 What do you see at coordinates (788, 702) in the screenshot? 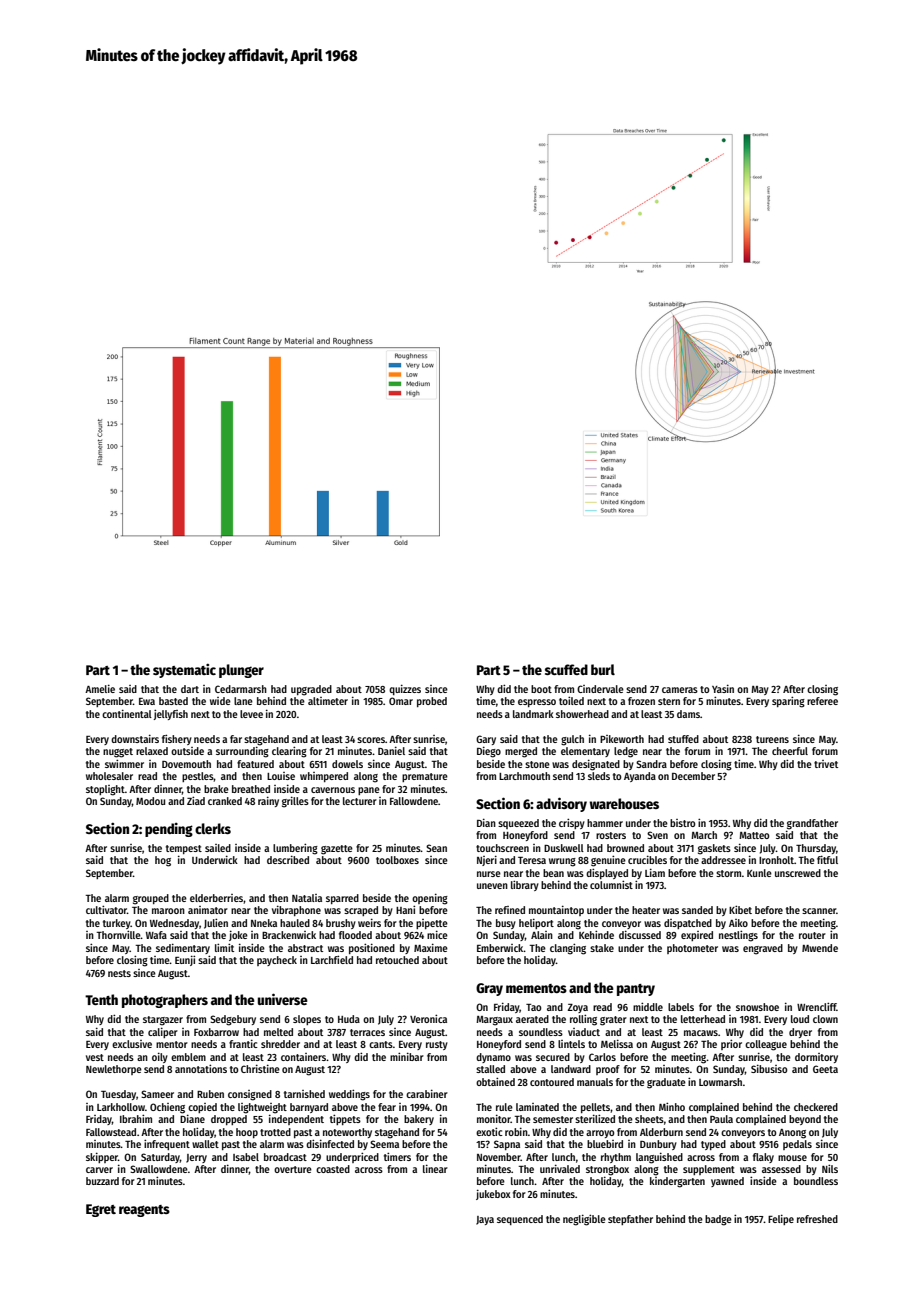
I see `sparing` at bounding box center [788, 702].
